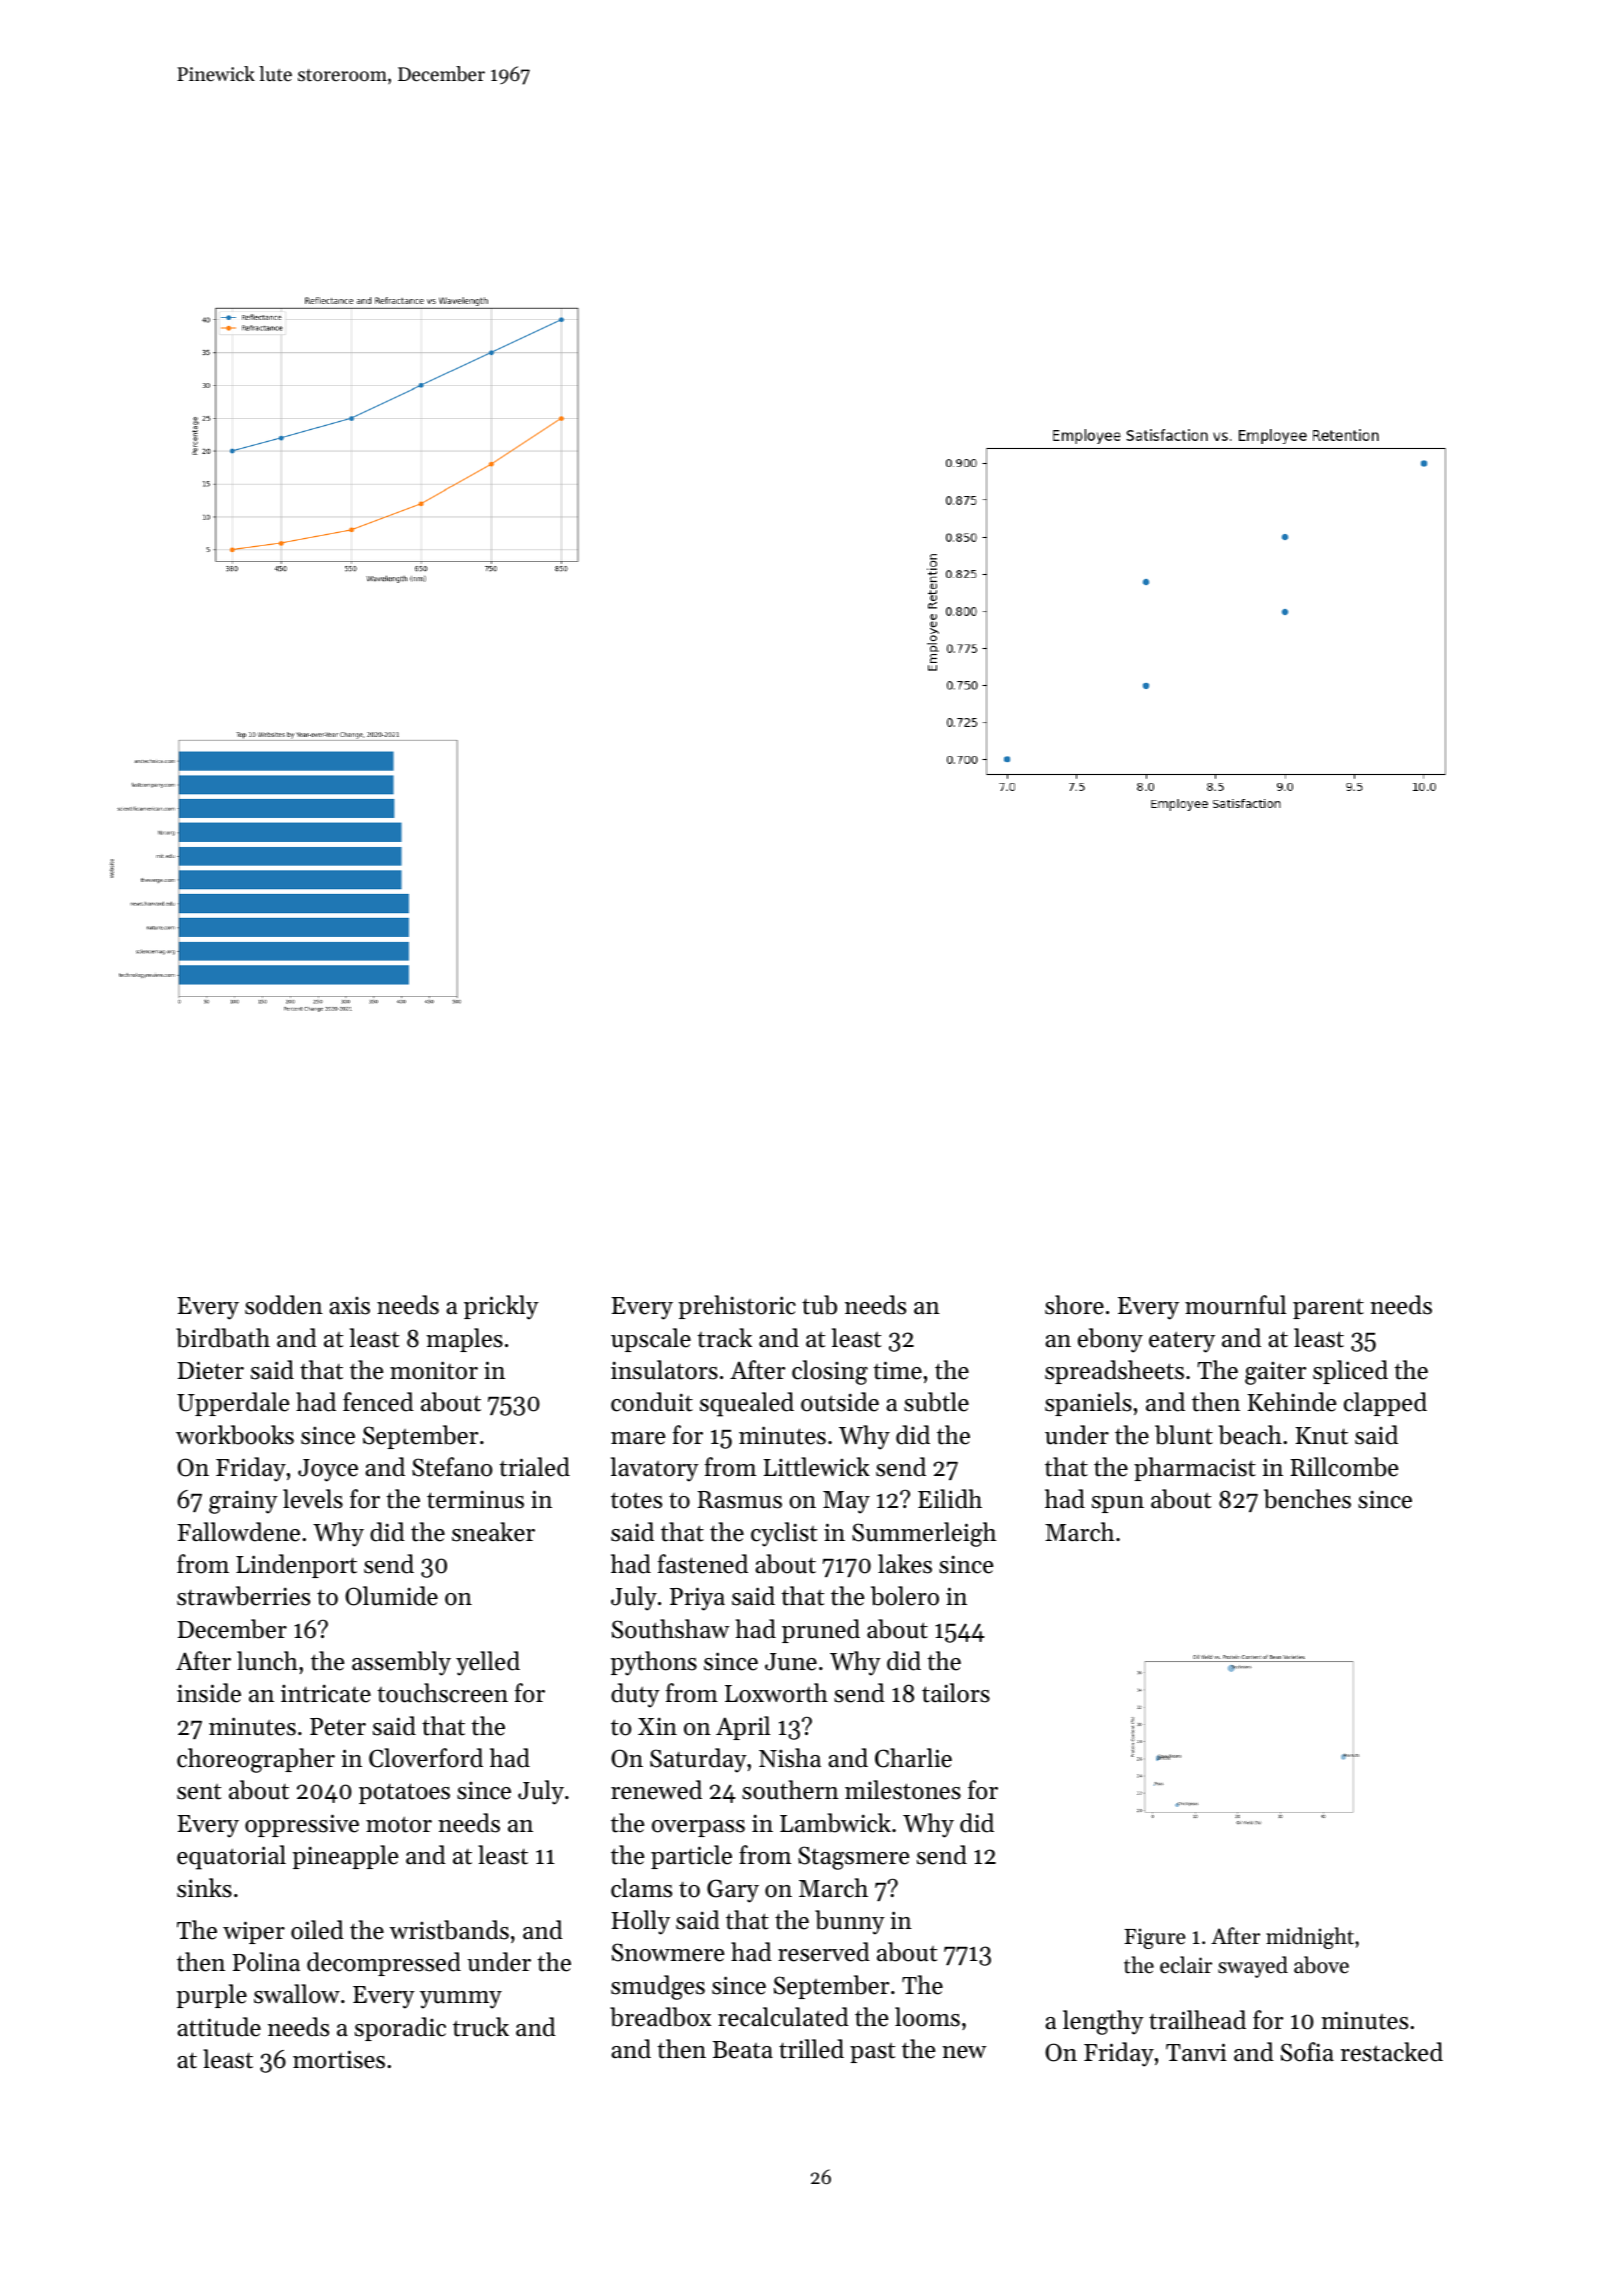 This page has height=2292, width=1620. What do you see at coordinates (1114, 1372) in the page?
I see `spreadsheets` at bounding box center [1114, 1372].
